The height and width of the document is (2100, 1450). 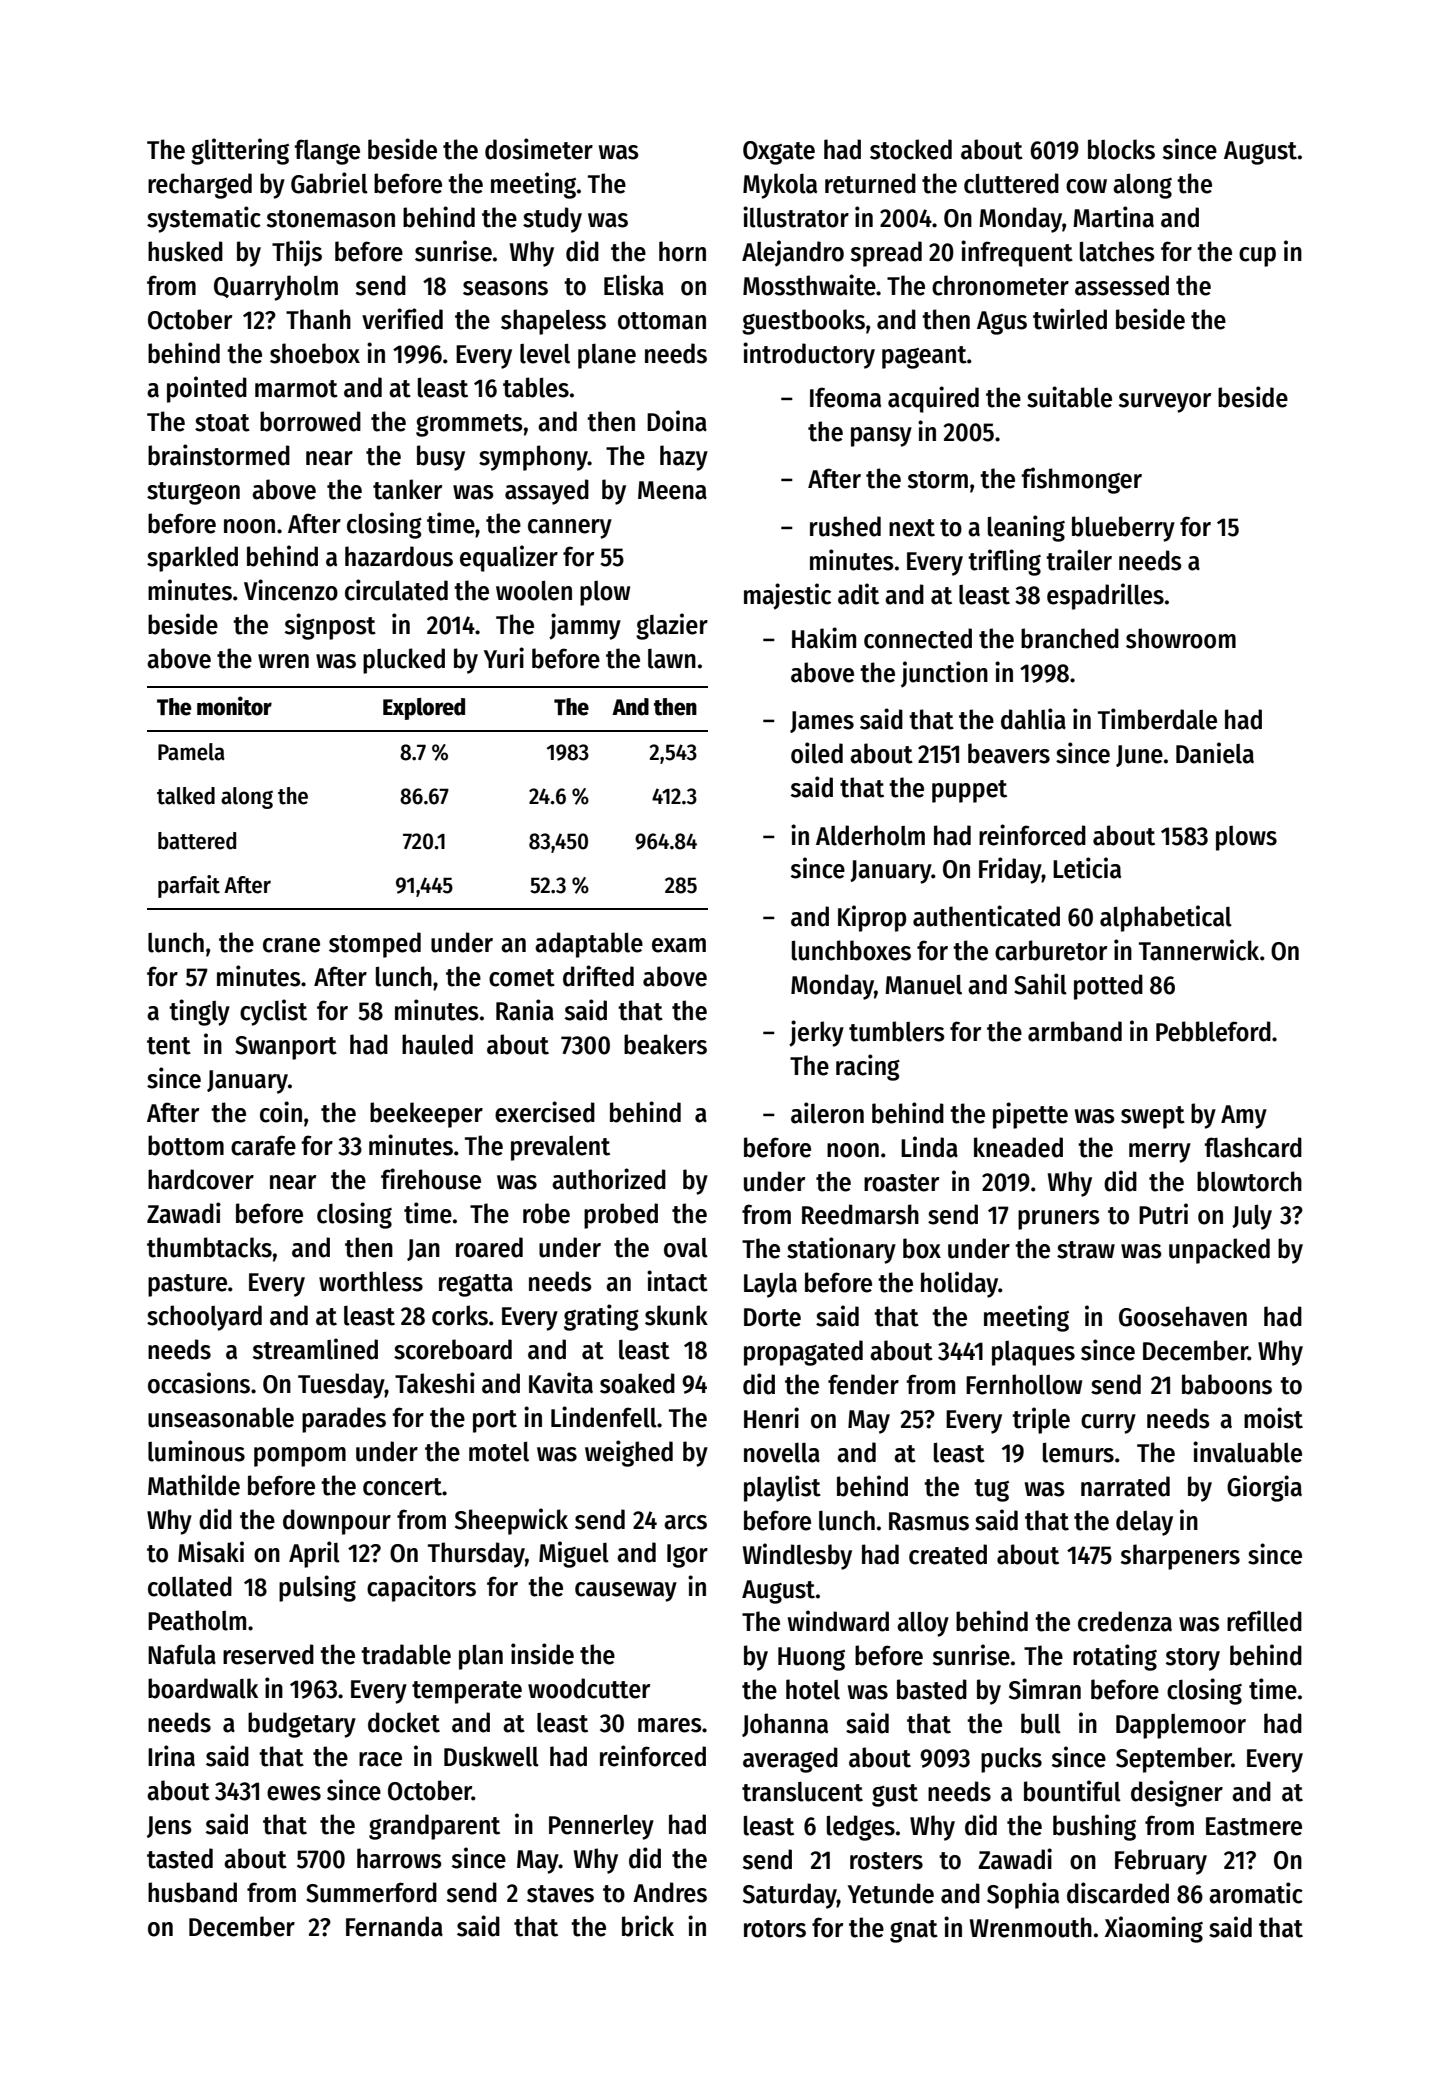 I want to click on Kiprop, so click(x=872, y=918).
